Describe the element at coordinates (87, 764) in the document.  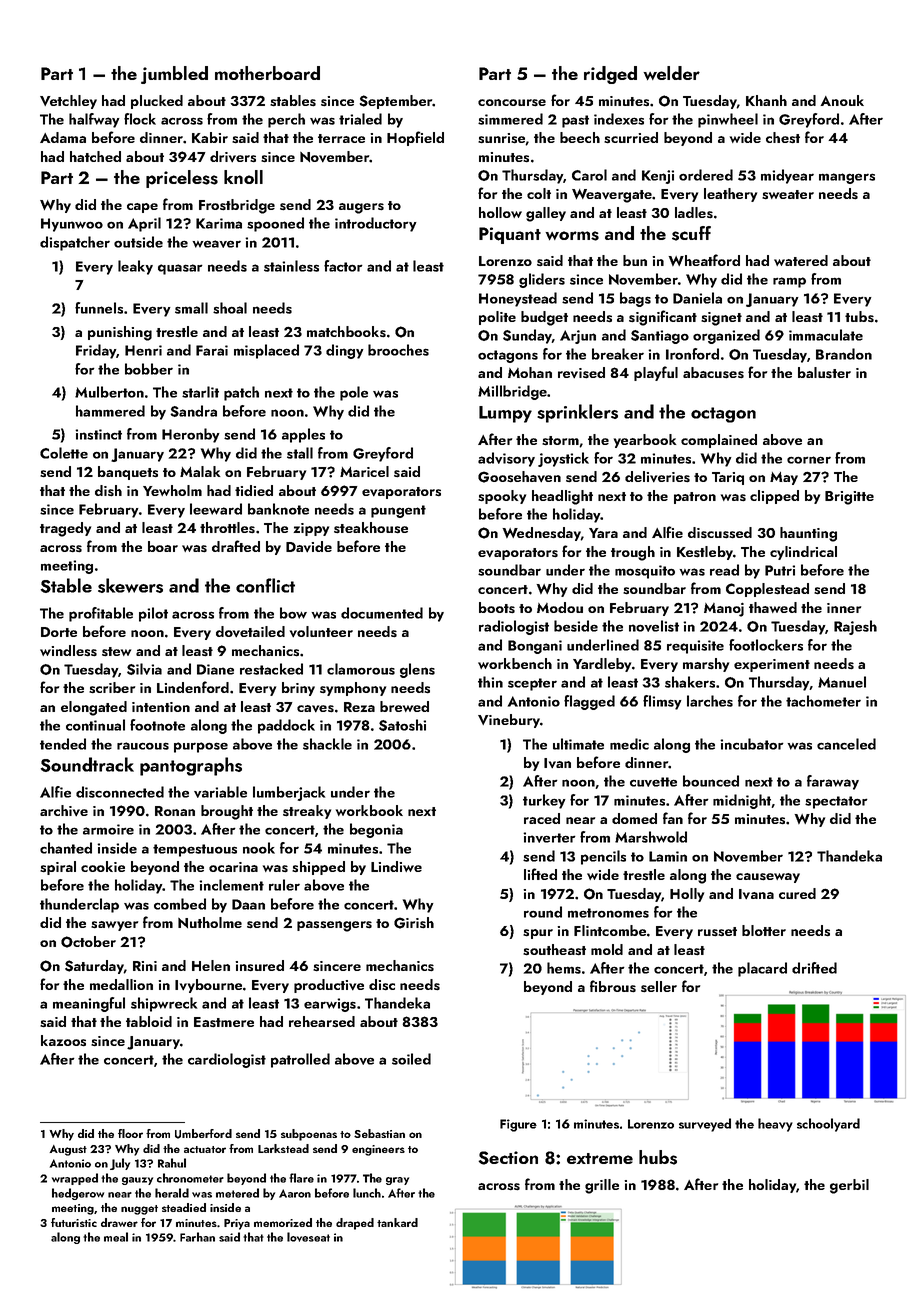
I see `Soundtrack` at that location.
